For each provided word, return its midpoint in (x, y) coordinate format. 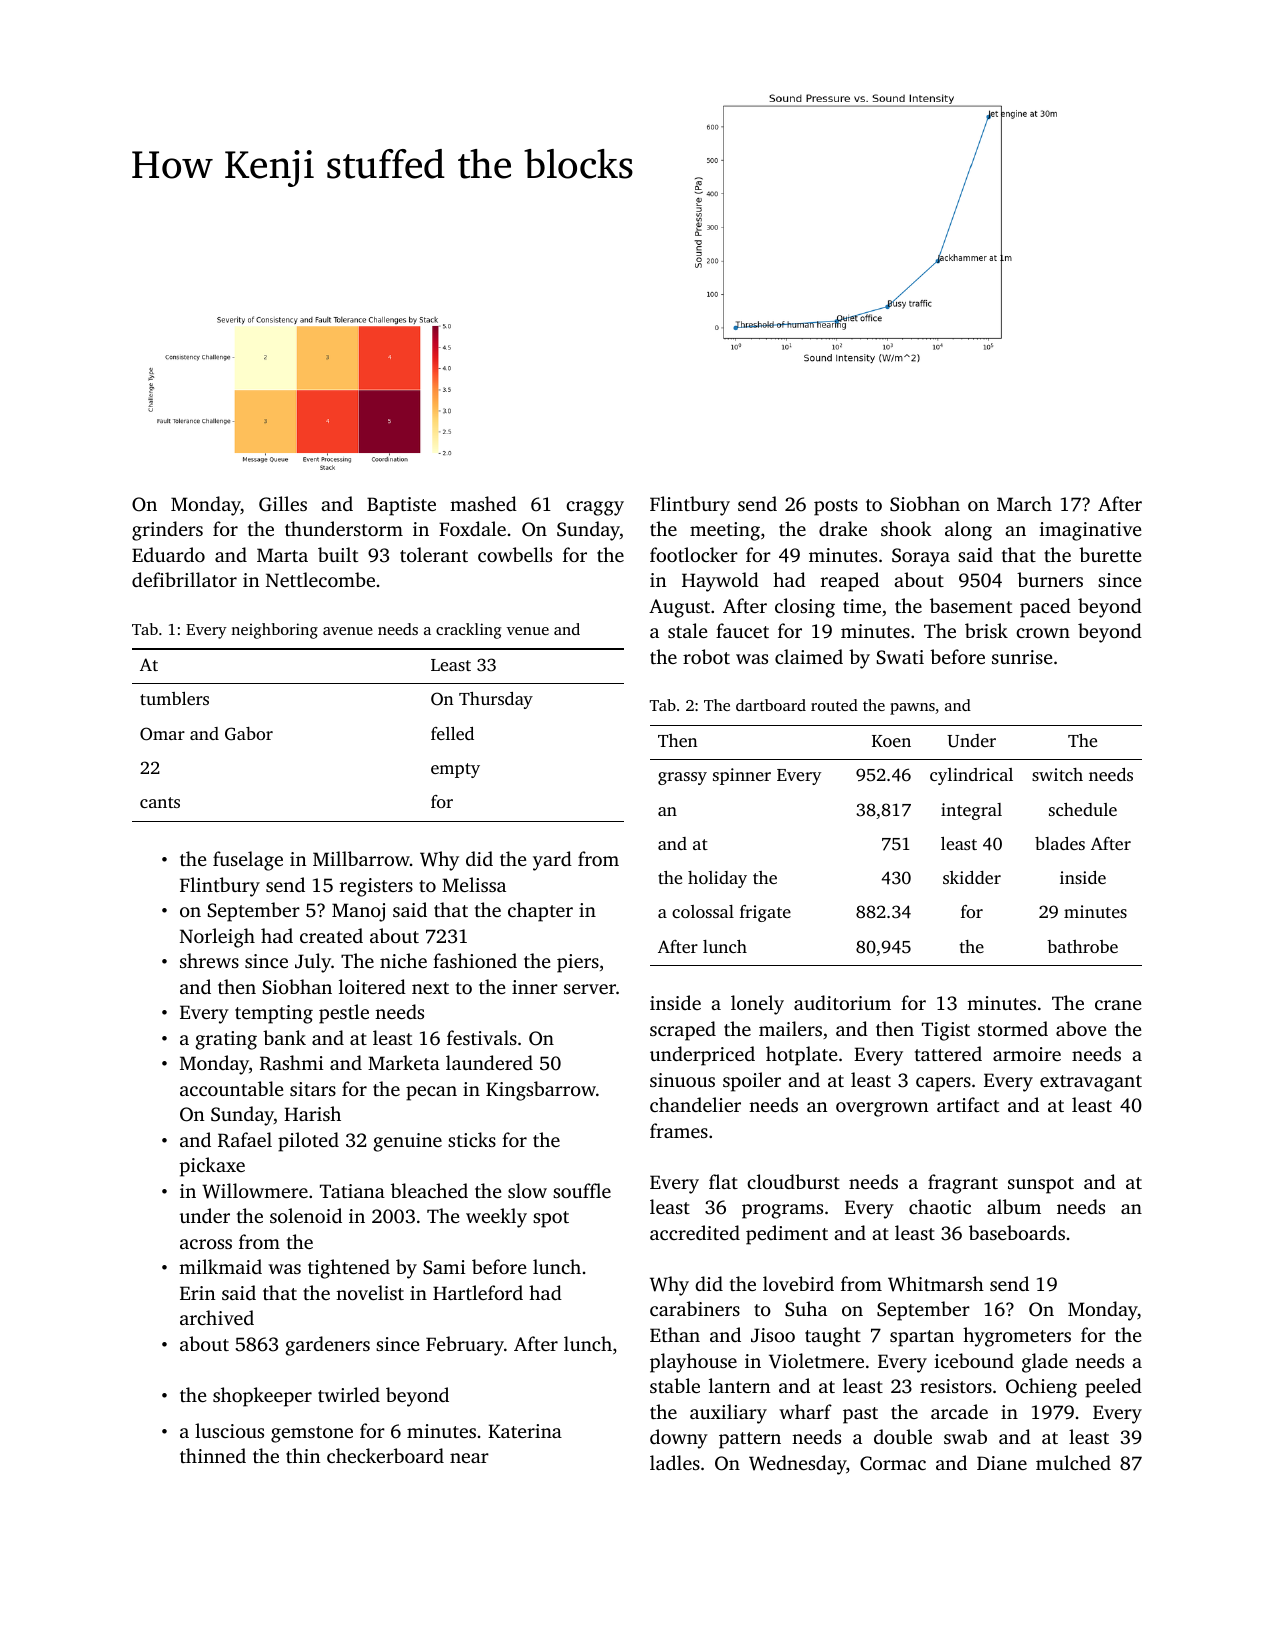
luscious (229, 1430)
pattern (750, 1440)
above (1081, 1028)
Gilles (283, 504)
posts (836, 507)
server (590, 989)
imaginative (1091, 531)
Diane (1002, 1463)
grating (226, 1040)
